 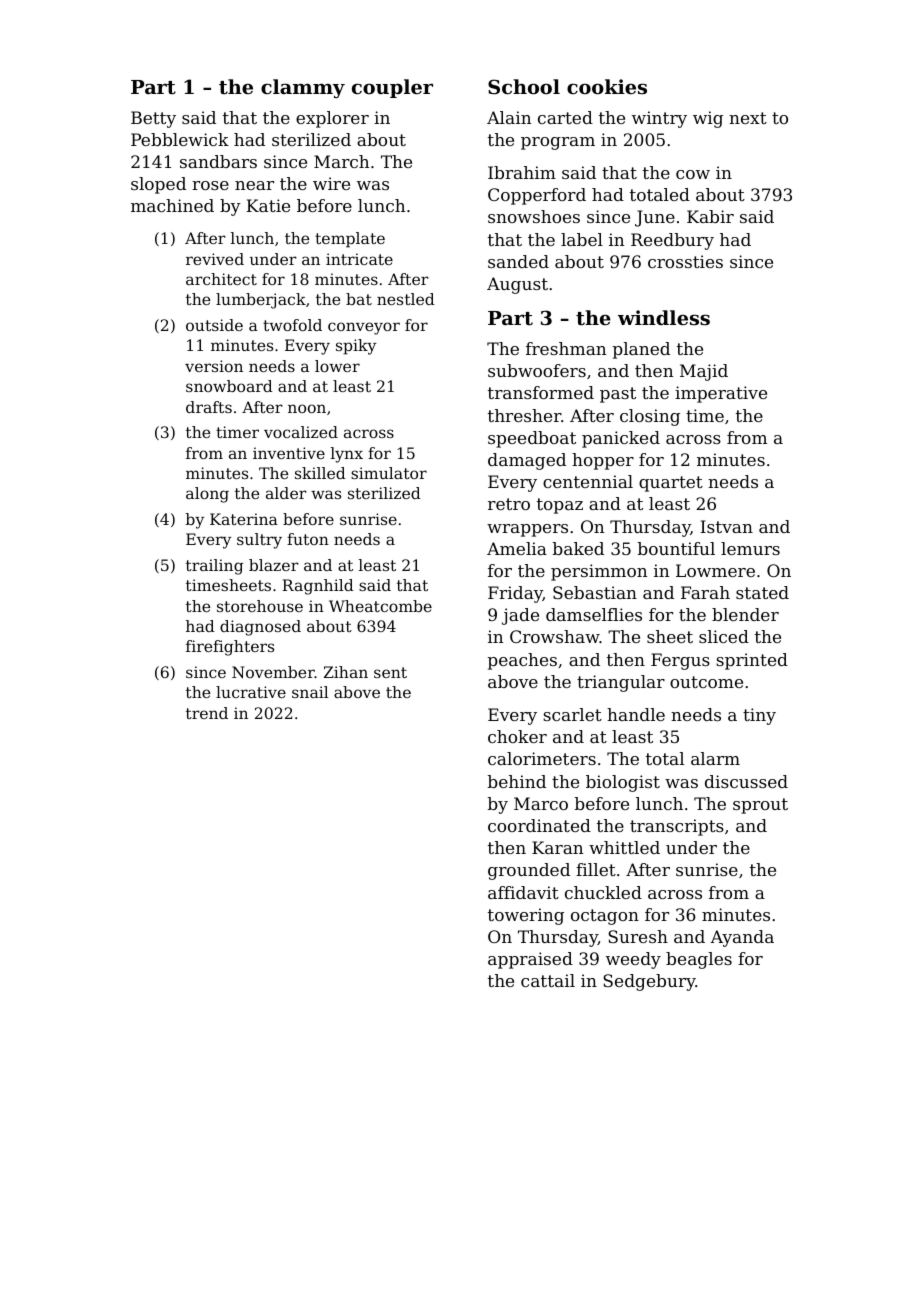 What do you see at coordinates (359, 259) in the document?
I see `intricate` at bounding box center [359, 259].
